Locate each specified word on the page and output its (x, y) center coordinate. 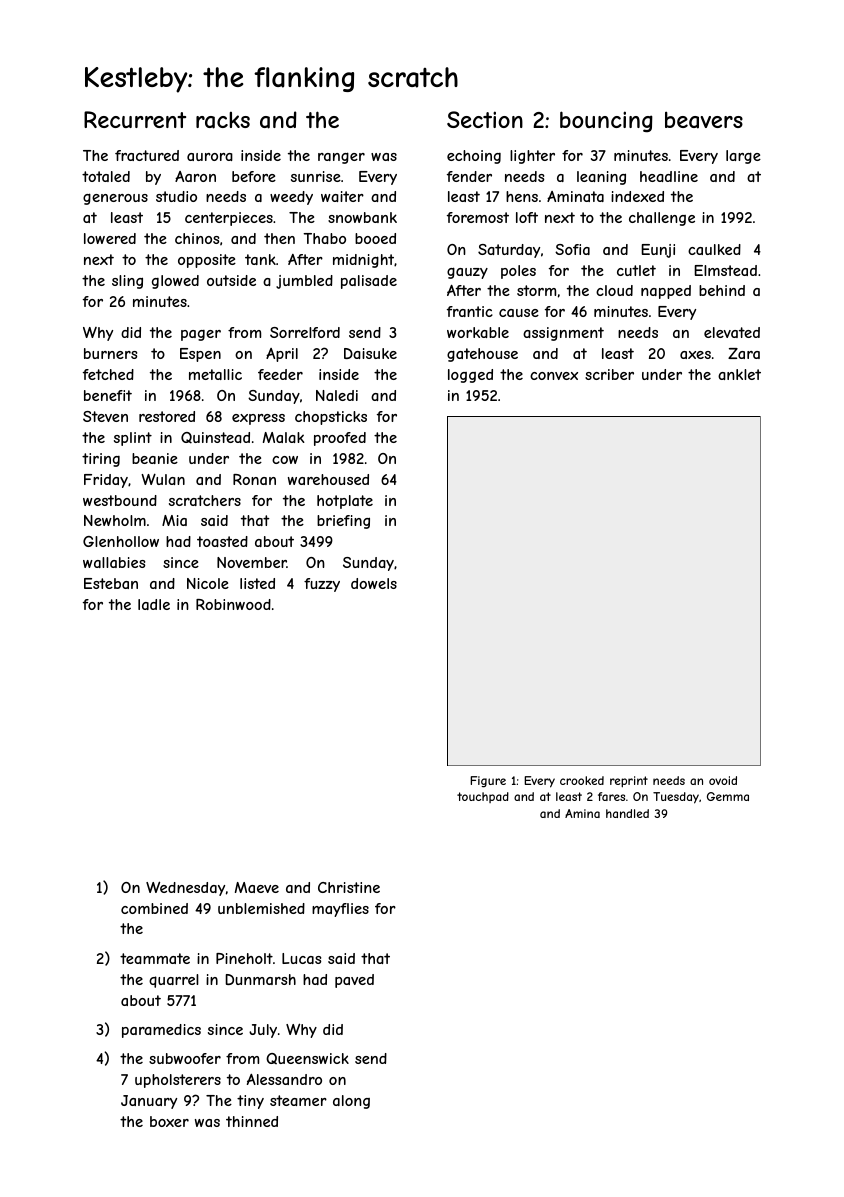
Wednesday (185, 888)
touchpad (483, 797)
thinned (252, 1121)
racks (223, 120)
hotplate (345, 502)
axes (695, 355)
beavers (704, 120)
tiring (101, 460)
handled (627, 813)
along (351, 1102)
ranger (341, 158)
